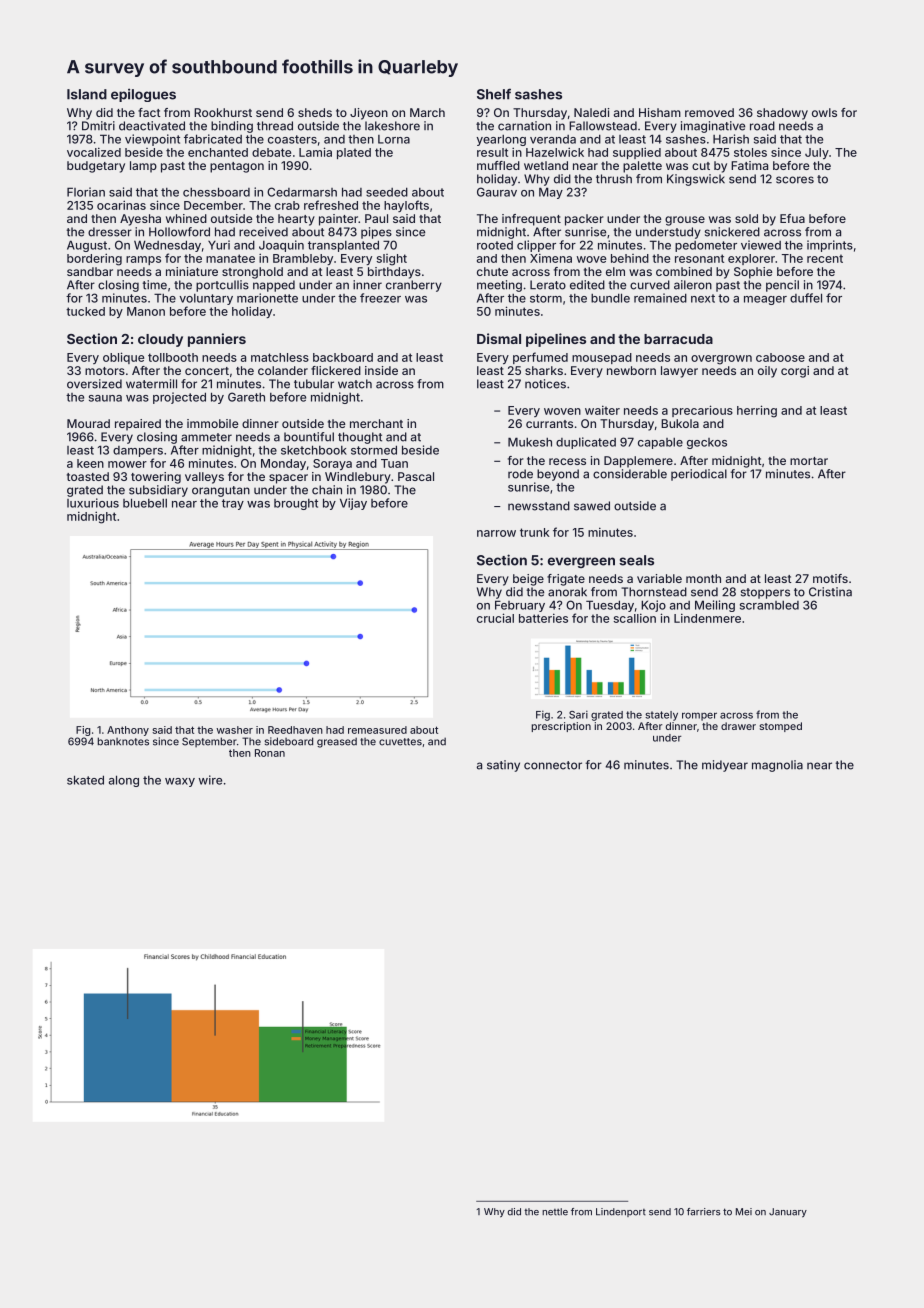 The image size is (924, 1308). I want to click on sauna, so click(105, 398).
